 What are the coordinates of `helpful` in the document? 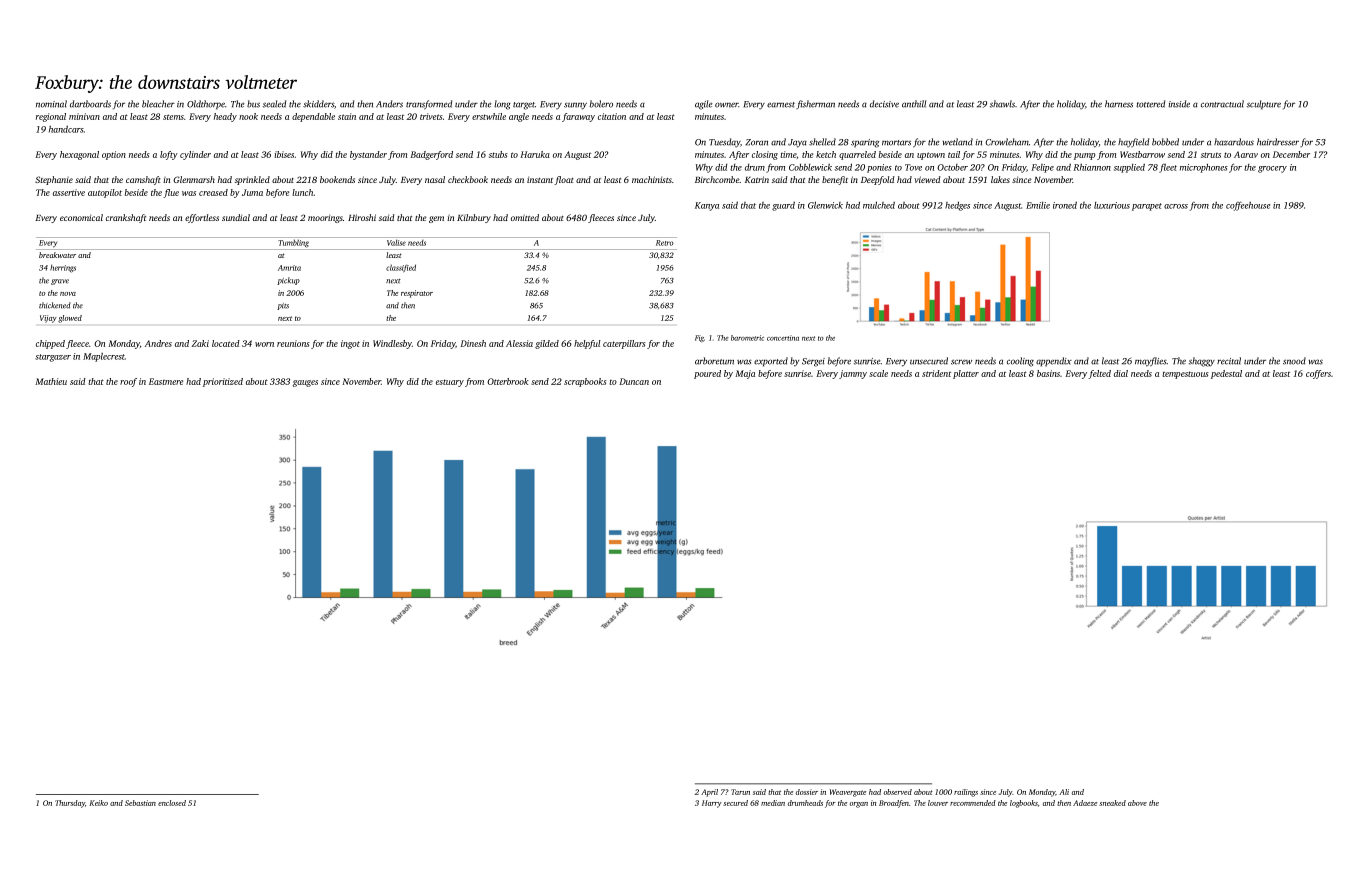 It's located at (587, 344).
